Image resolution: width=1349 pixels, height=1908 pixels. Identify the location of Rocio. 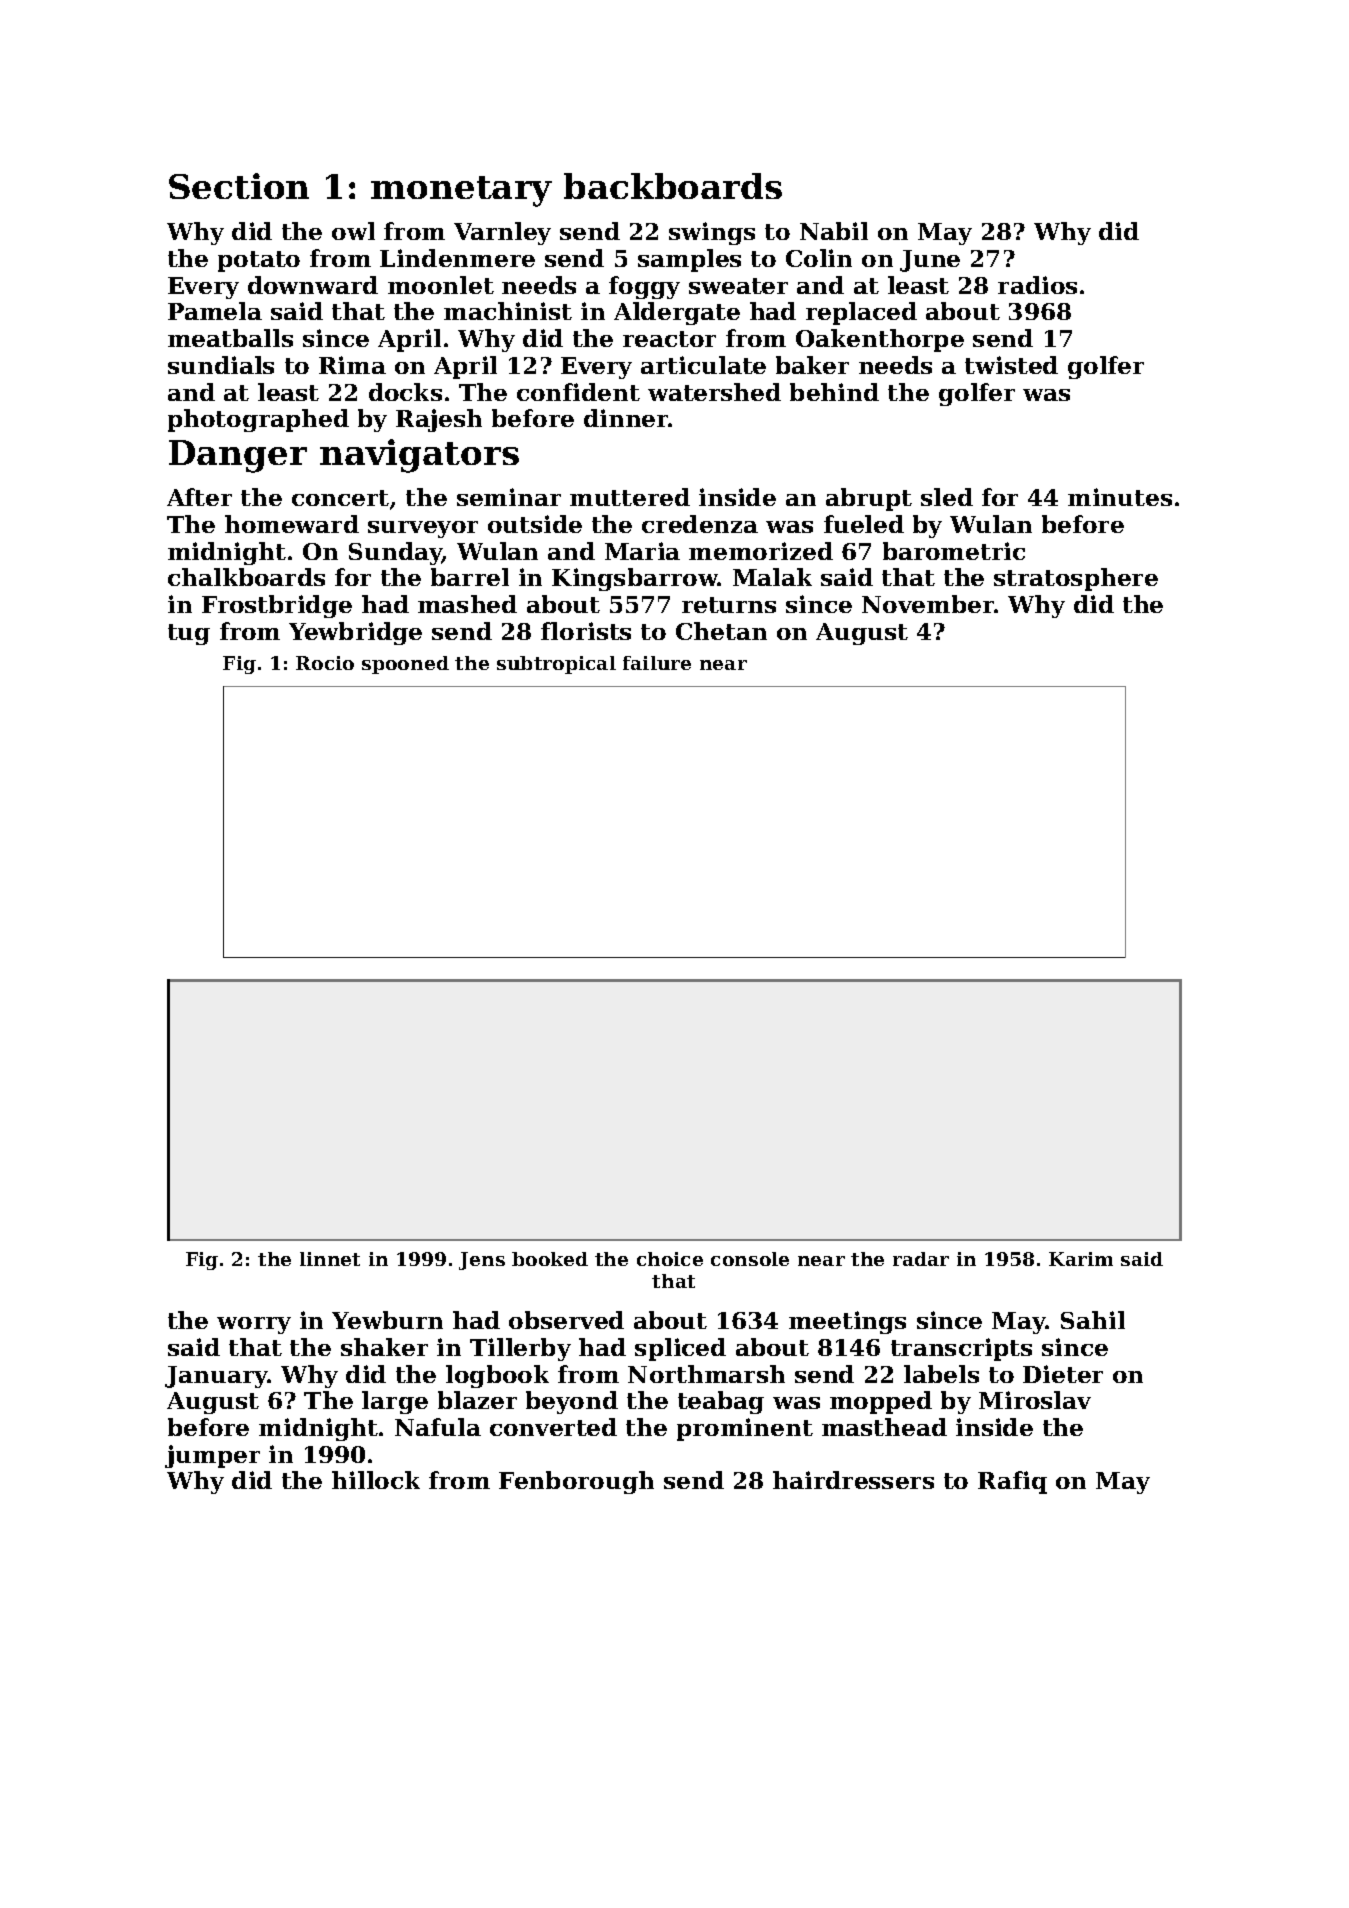
(325, 663).
